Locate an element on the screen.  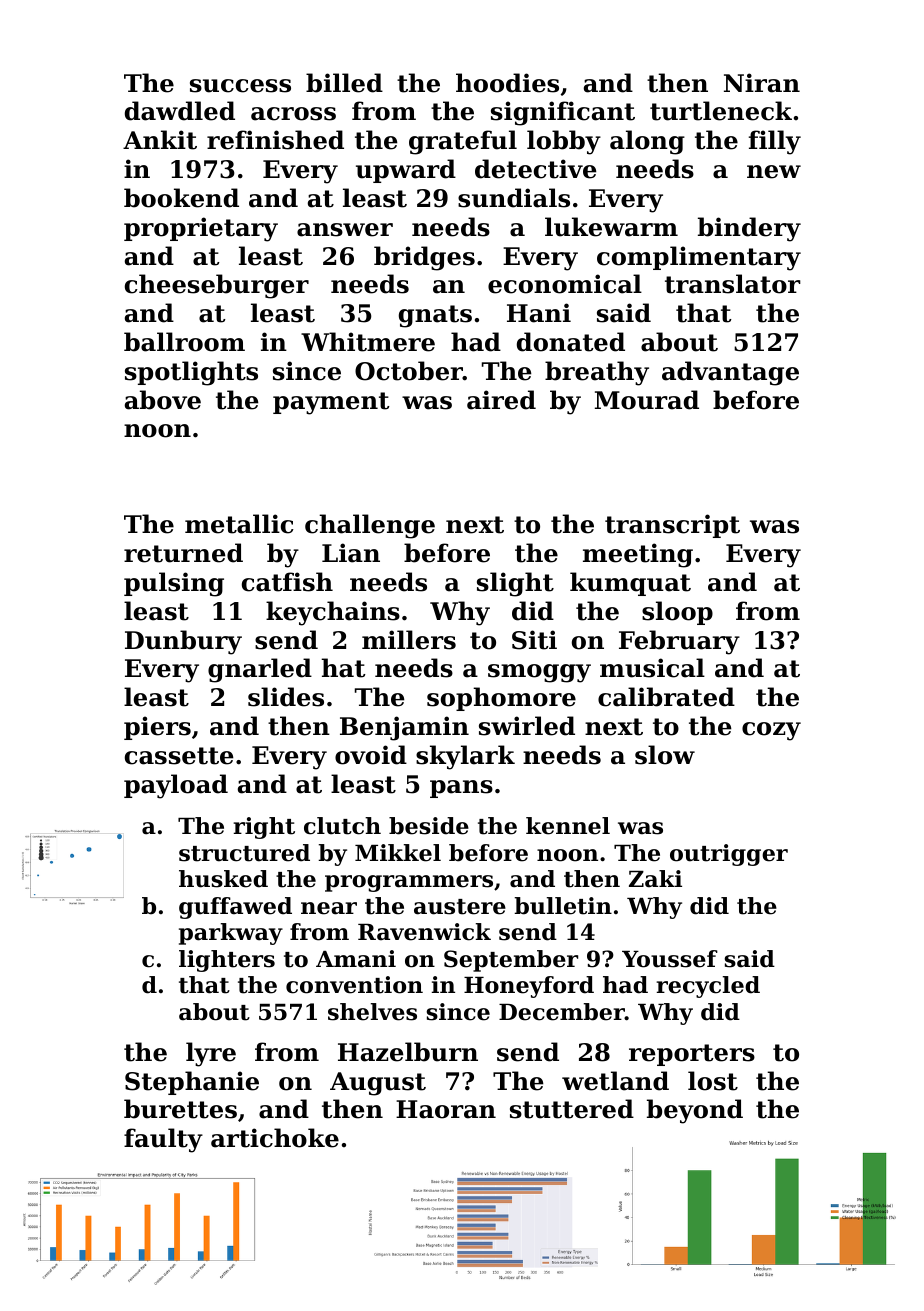
cozy is located at coordinates (771, 731).
